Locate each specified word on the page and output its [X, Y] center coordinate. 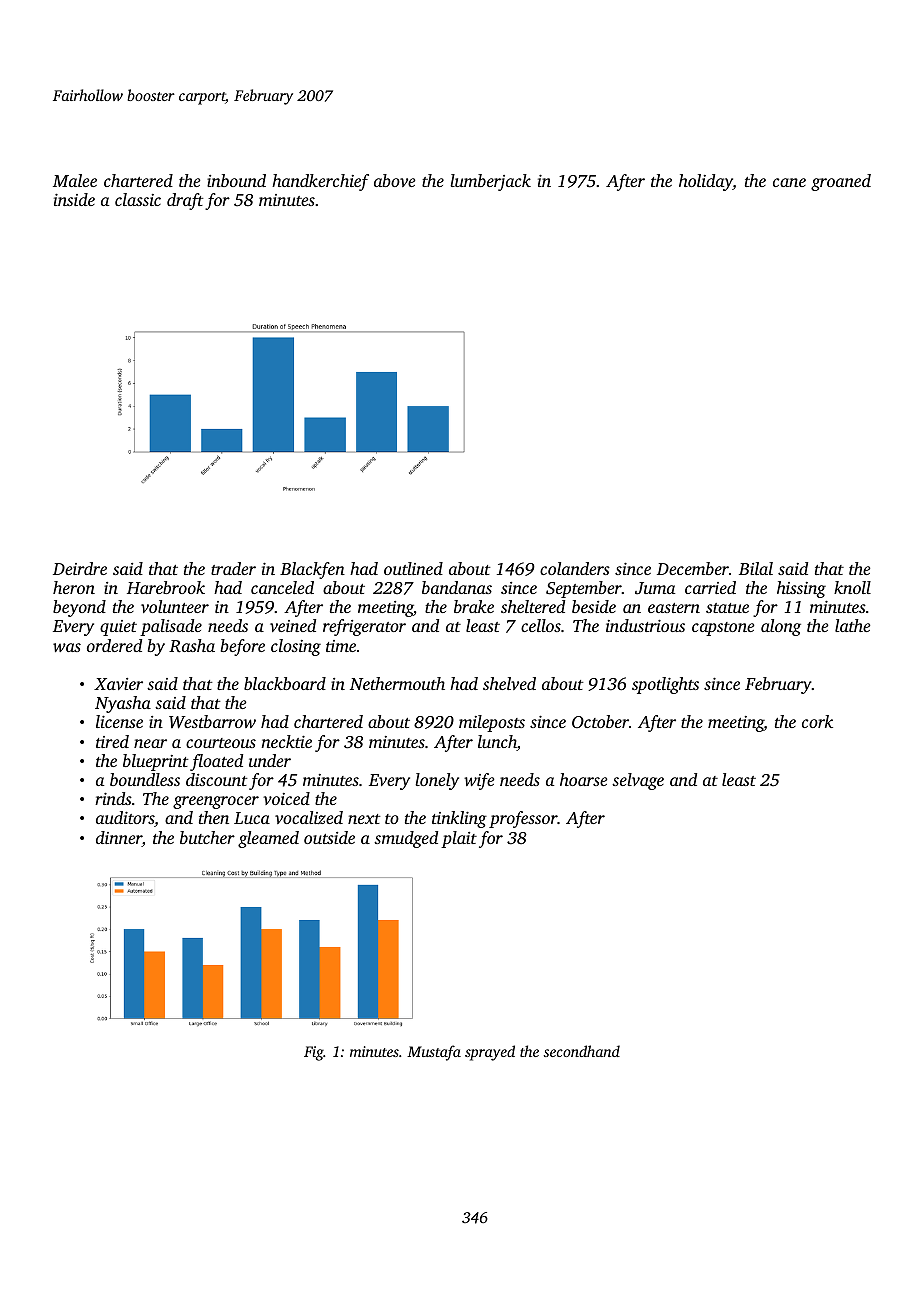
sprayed [490, 1053]
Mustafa [434, 1053]
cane [789, 182]
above [395, 180]
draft [185, 201]
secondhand [582, 1051]
